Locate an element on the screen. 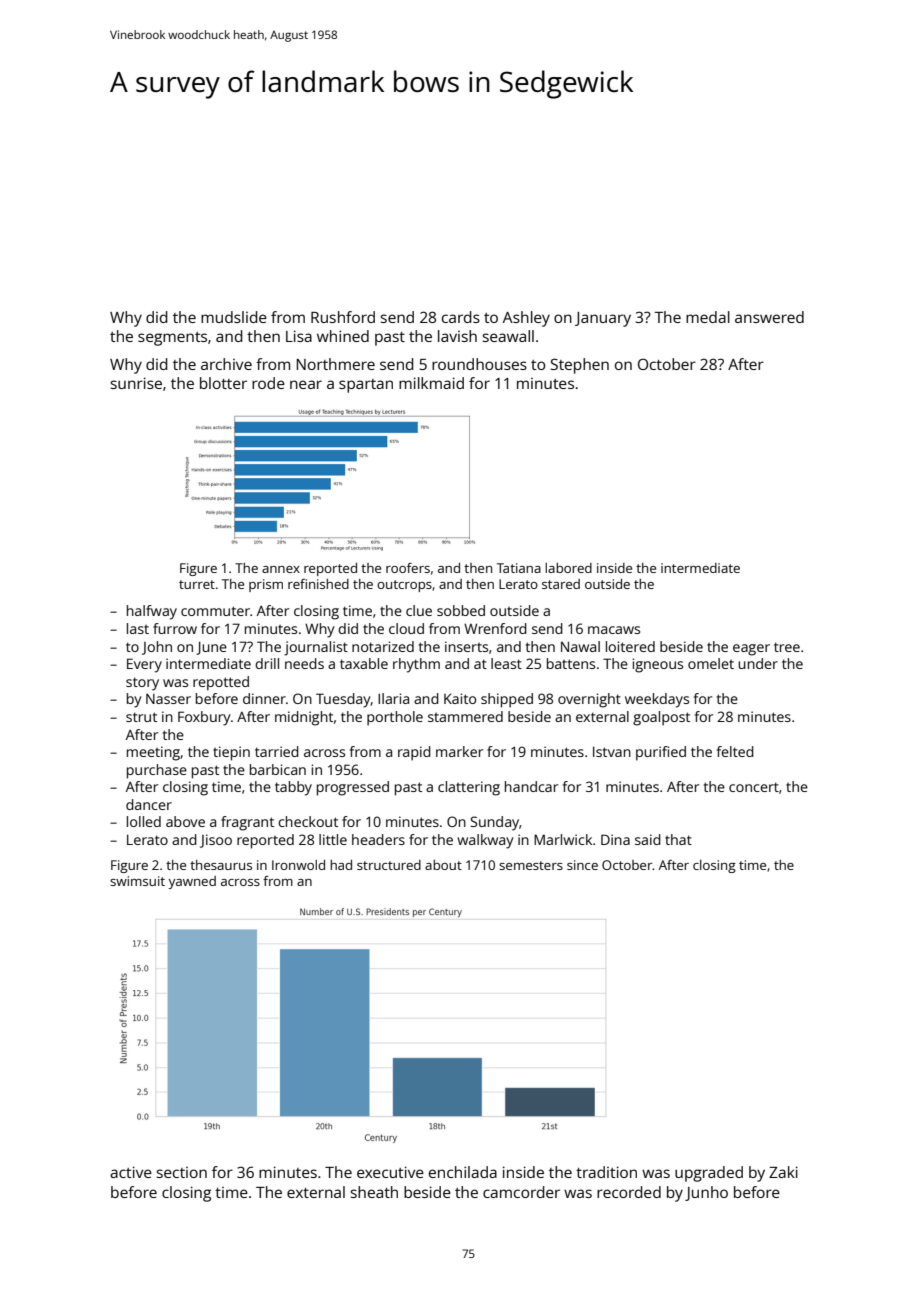  medal is located at coordinates (708, 317).
